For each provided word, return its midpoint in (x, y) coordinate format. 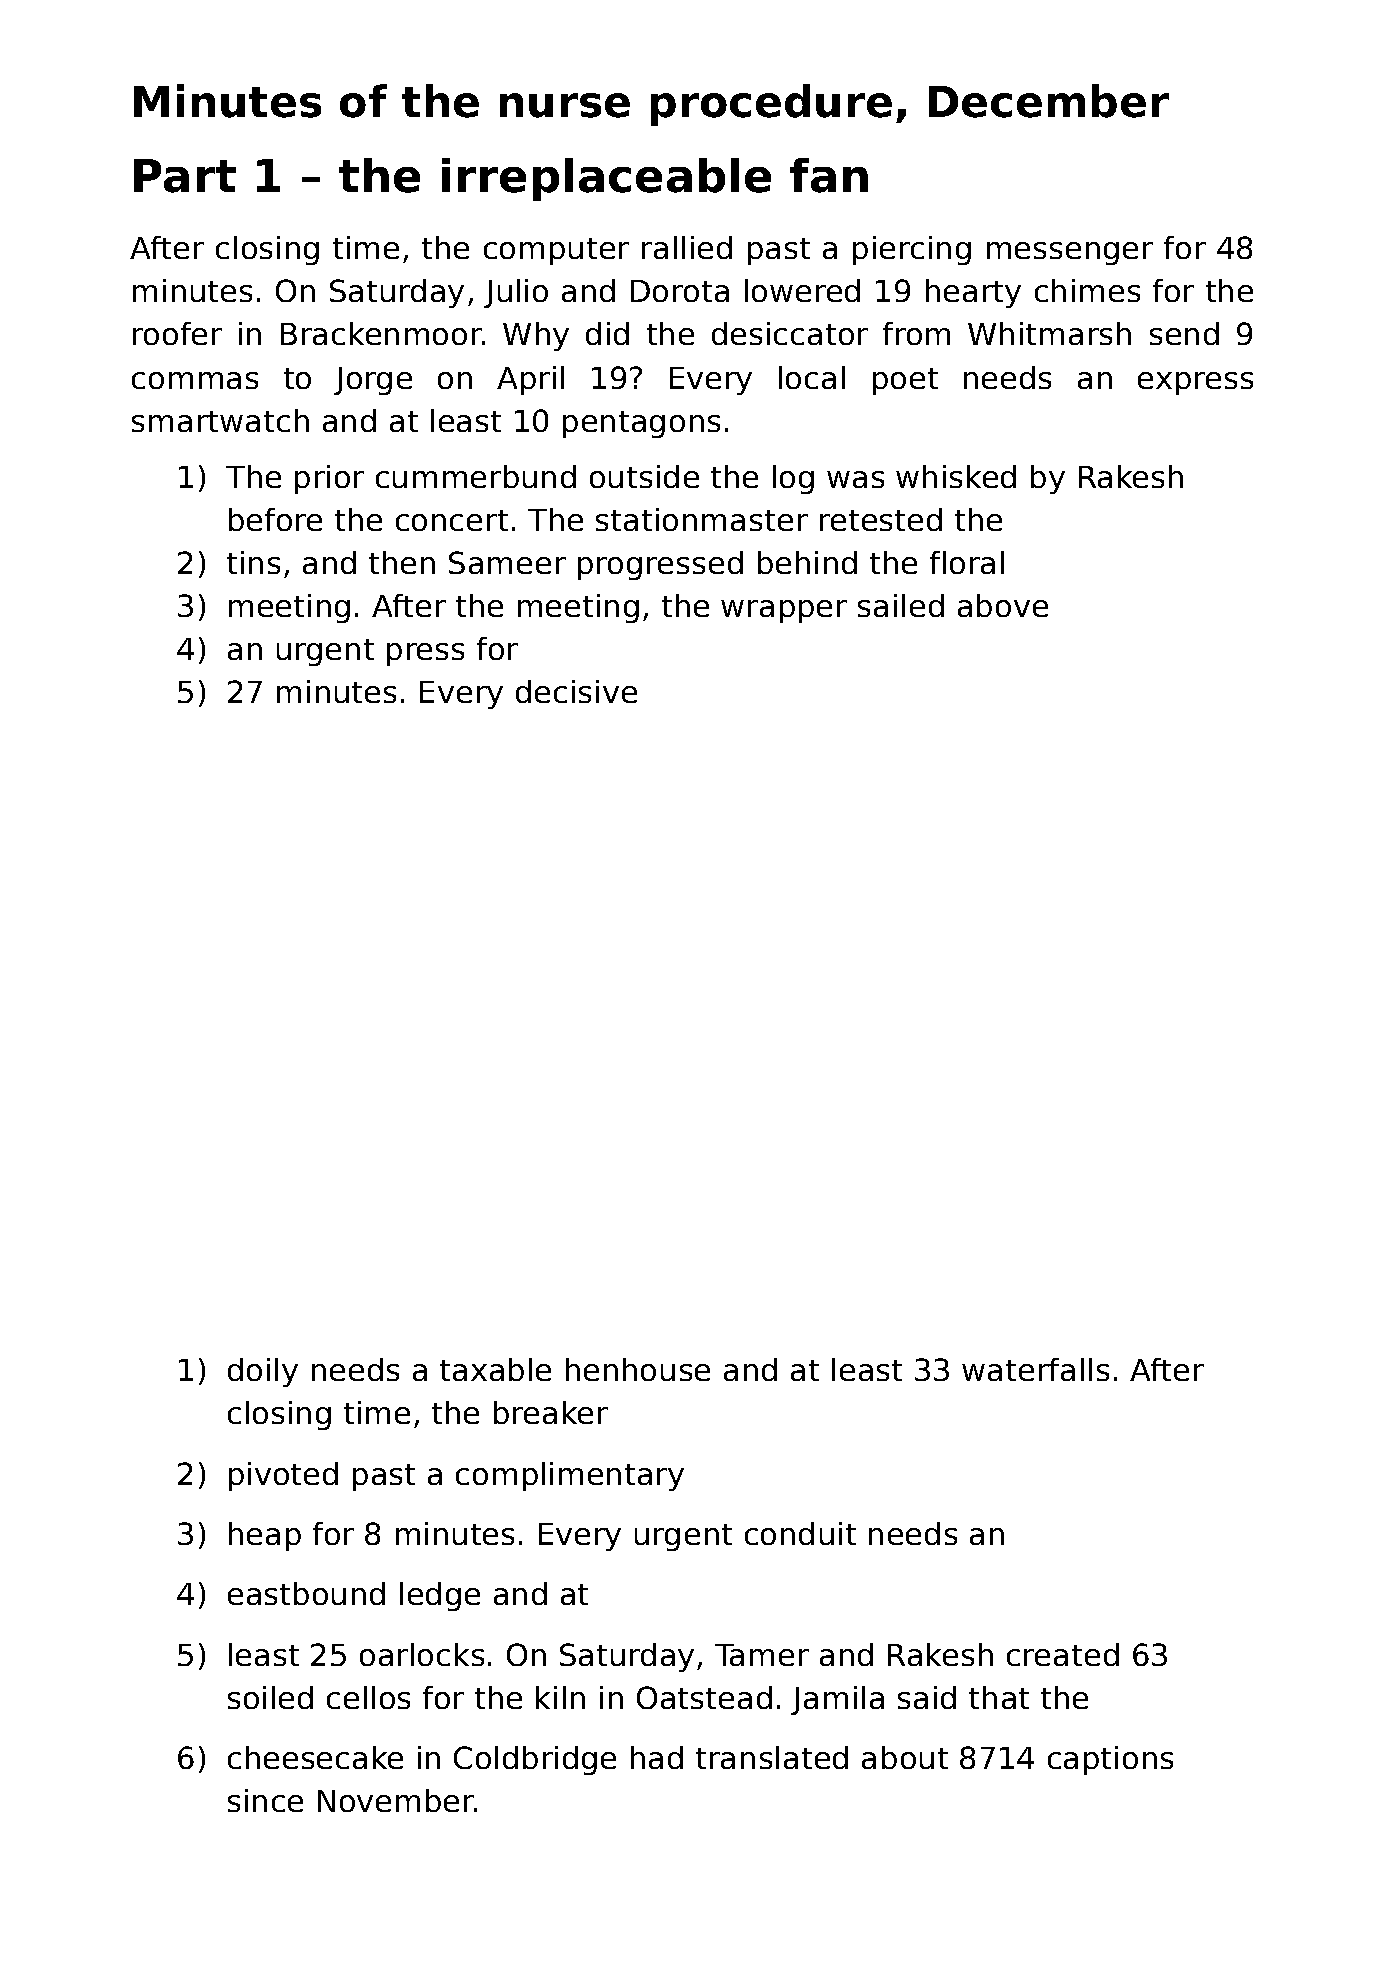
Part (185, 176)
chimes (1087, 290)
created (1063, 1654)
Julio (516, 293)
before (275, 519)
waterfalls (1035, 1369)
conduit (800, 1533)
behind (807, 562)
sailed (901, 605)
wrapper (784, 611)
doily (263, 1372)
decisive (576, 691)
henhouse (638, 1369)
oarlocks (422, 1654)
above (1003, 605)
